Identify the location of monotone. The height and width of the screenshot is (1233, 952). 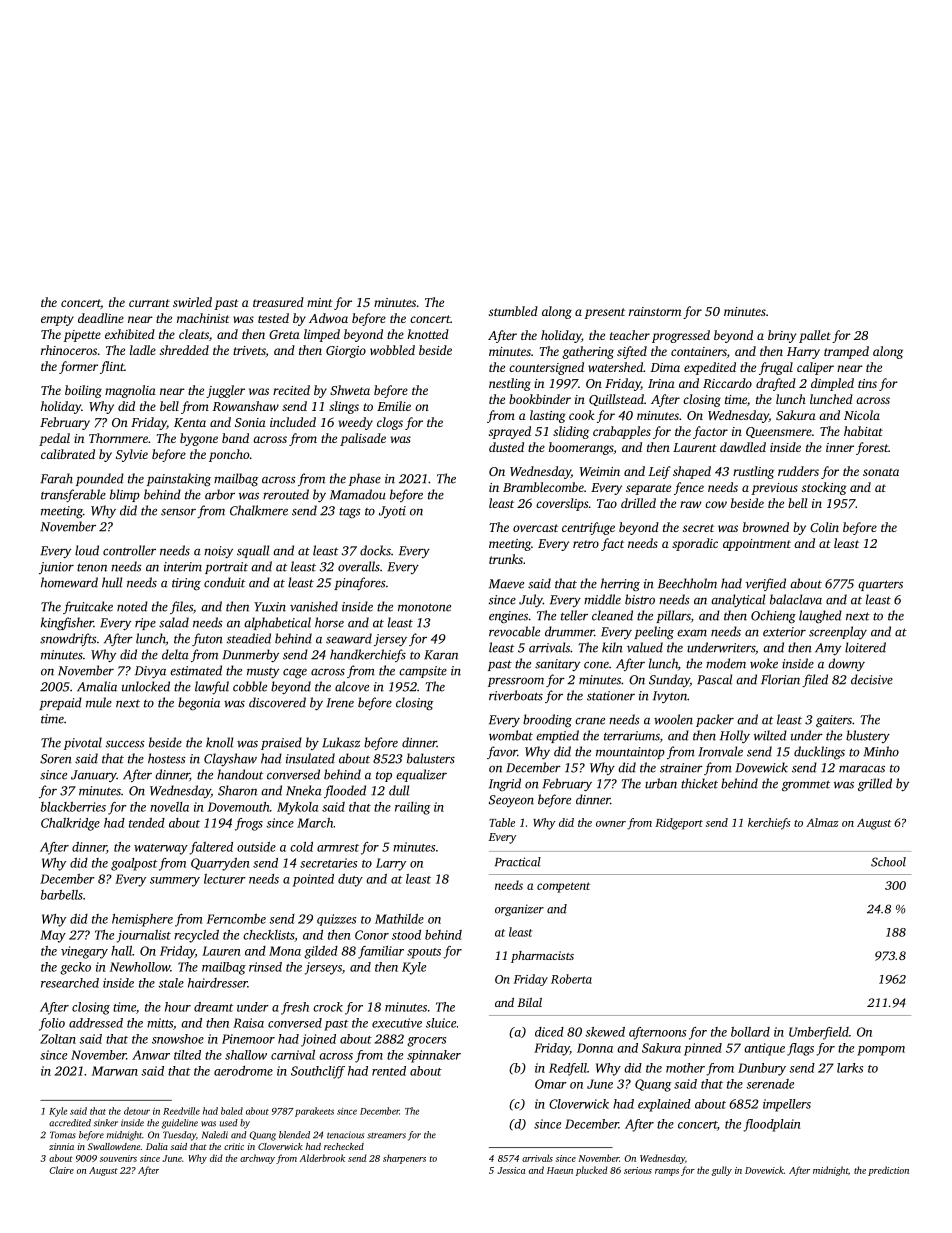
(424, 607).
